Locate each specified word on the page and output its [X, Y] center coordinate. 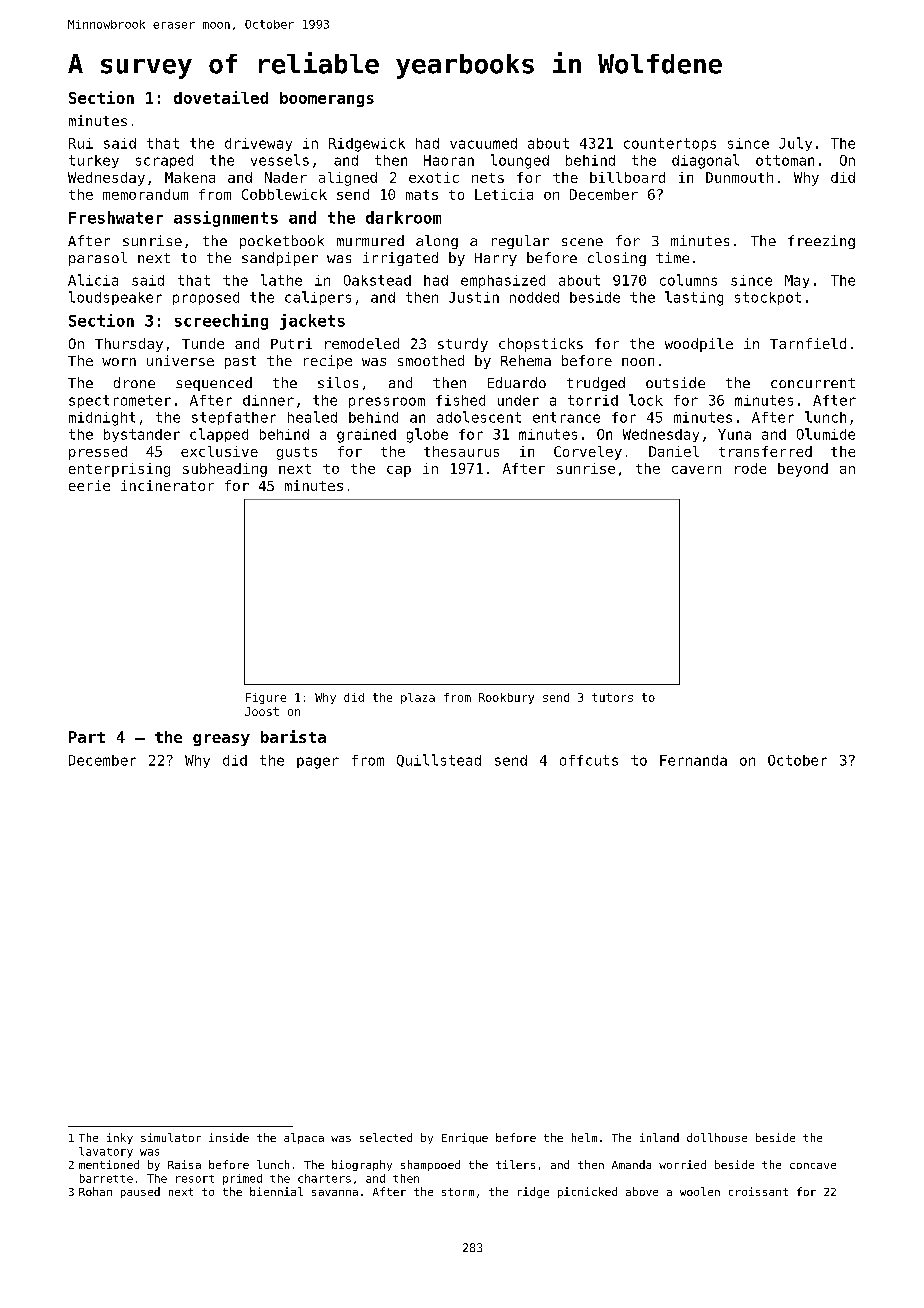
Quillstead [439, 760]
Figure [266, 698]
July [795, 144]
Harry [496, 259]
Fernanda [693, 760]
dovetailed [221, 97]
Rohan [95, 1191]
